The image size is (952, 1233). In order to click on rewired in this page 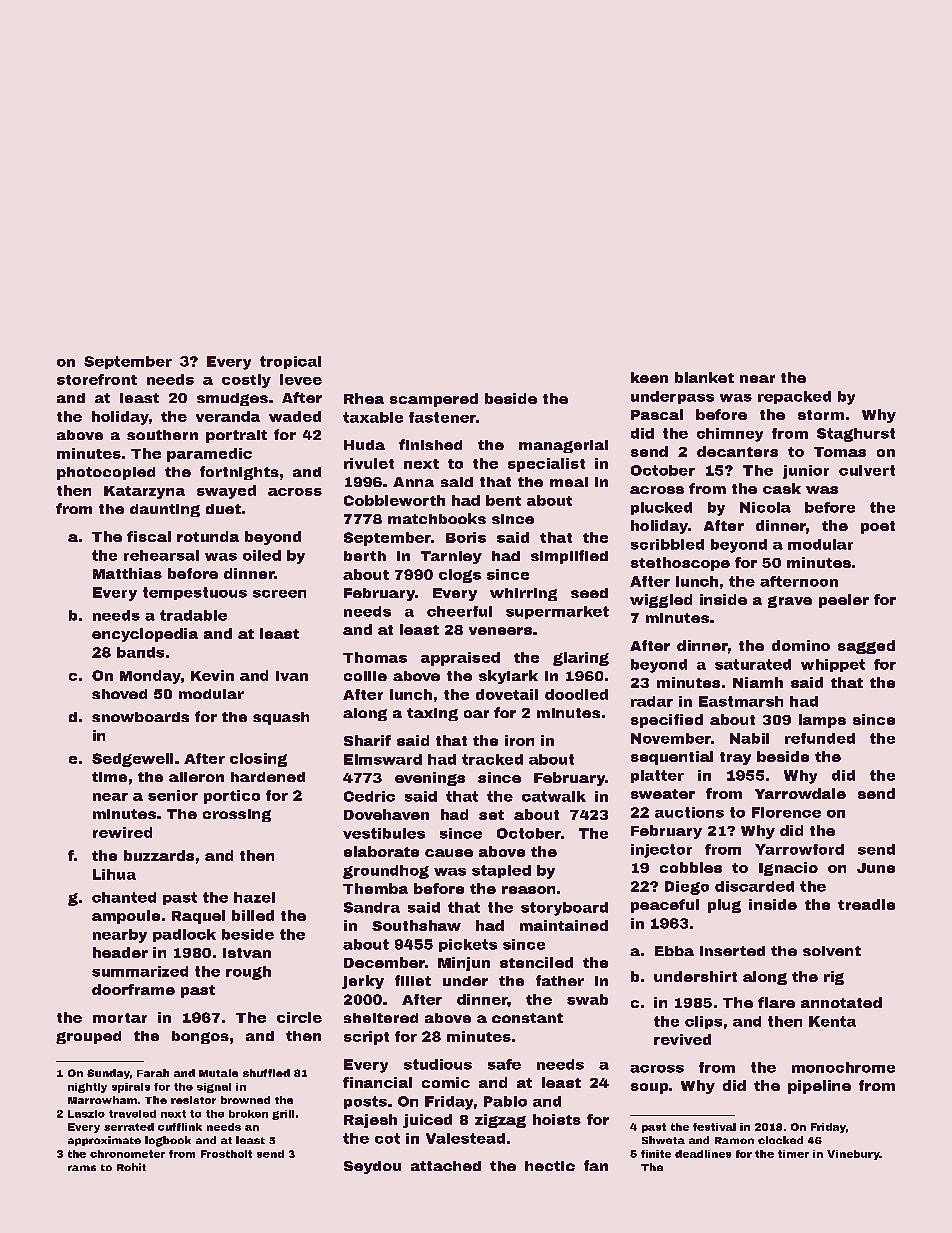, I will do `click(122, 832)`.
